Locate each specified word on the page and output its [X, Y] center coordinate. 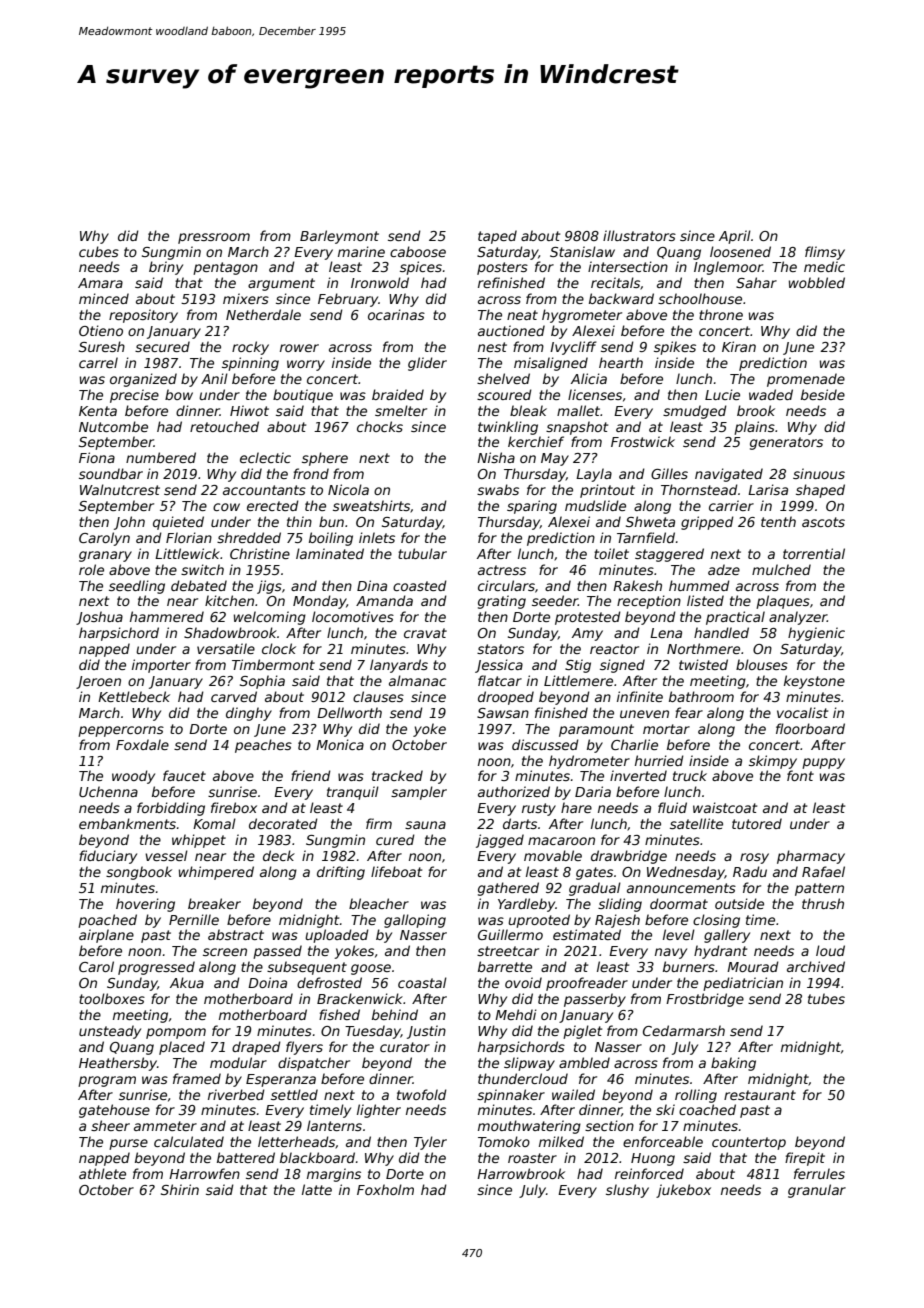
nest [492, 347]
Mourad [753, 966]
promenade [806, 380]
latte [317, 1189]
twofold [422, 1094]
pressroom [214, 238]
